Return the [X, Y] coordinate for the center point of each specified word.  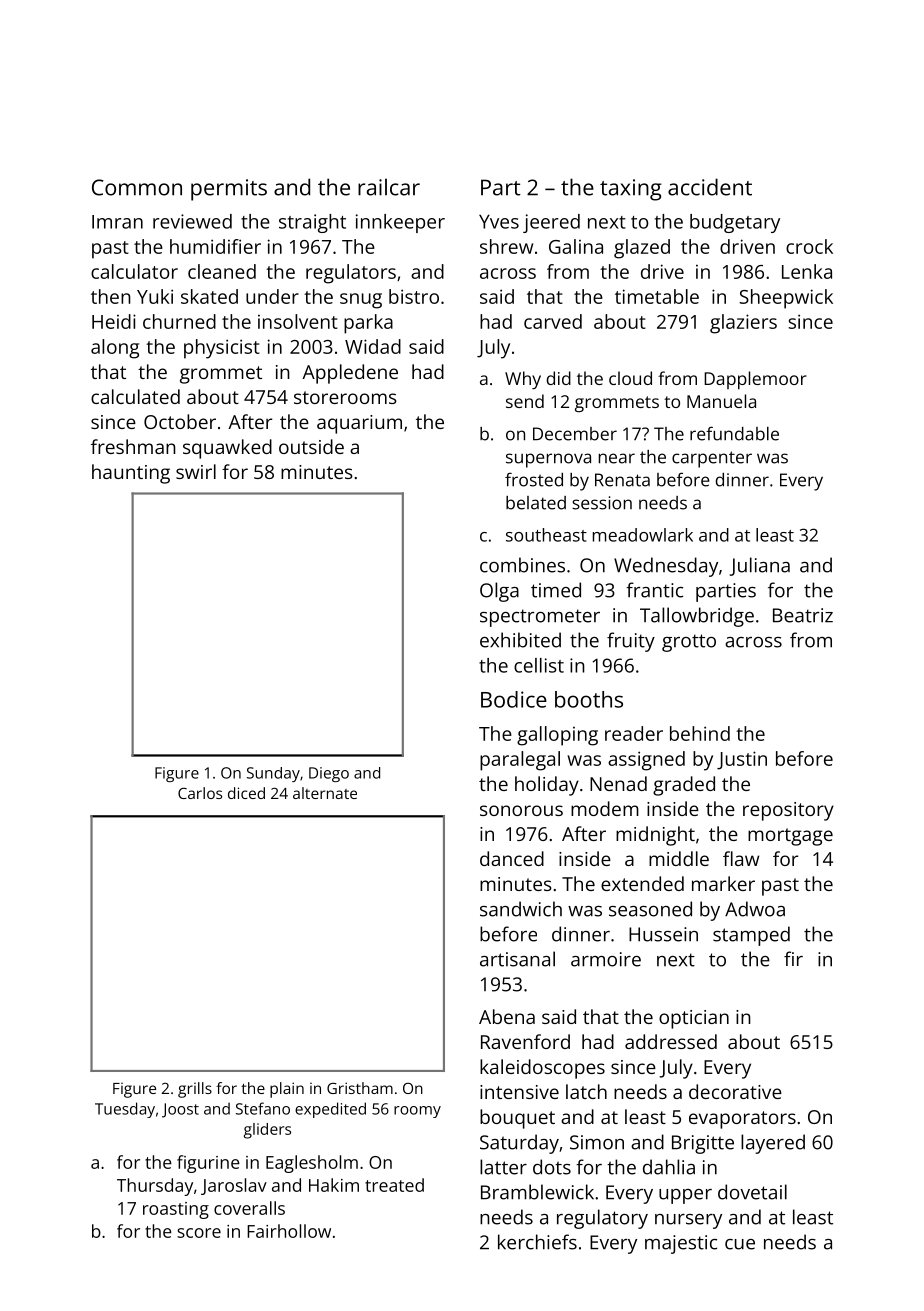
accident [710, 187]
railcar [389, 187]
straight [312, 223]
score [199, 1233]
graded [684, 786]
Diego [329, 774]
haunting [131, 474]
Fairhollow [289, 1231]
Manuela [721, 401]
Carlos [200, 793]
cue [740, 1244]
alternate [325, 793]
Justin [742, 760]
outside [311, 446]
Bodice [514, 699]
